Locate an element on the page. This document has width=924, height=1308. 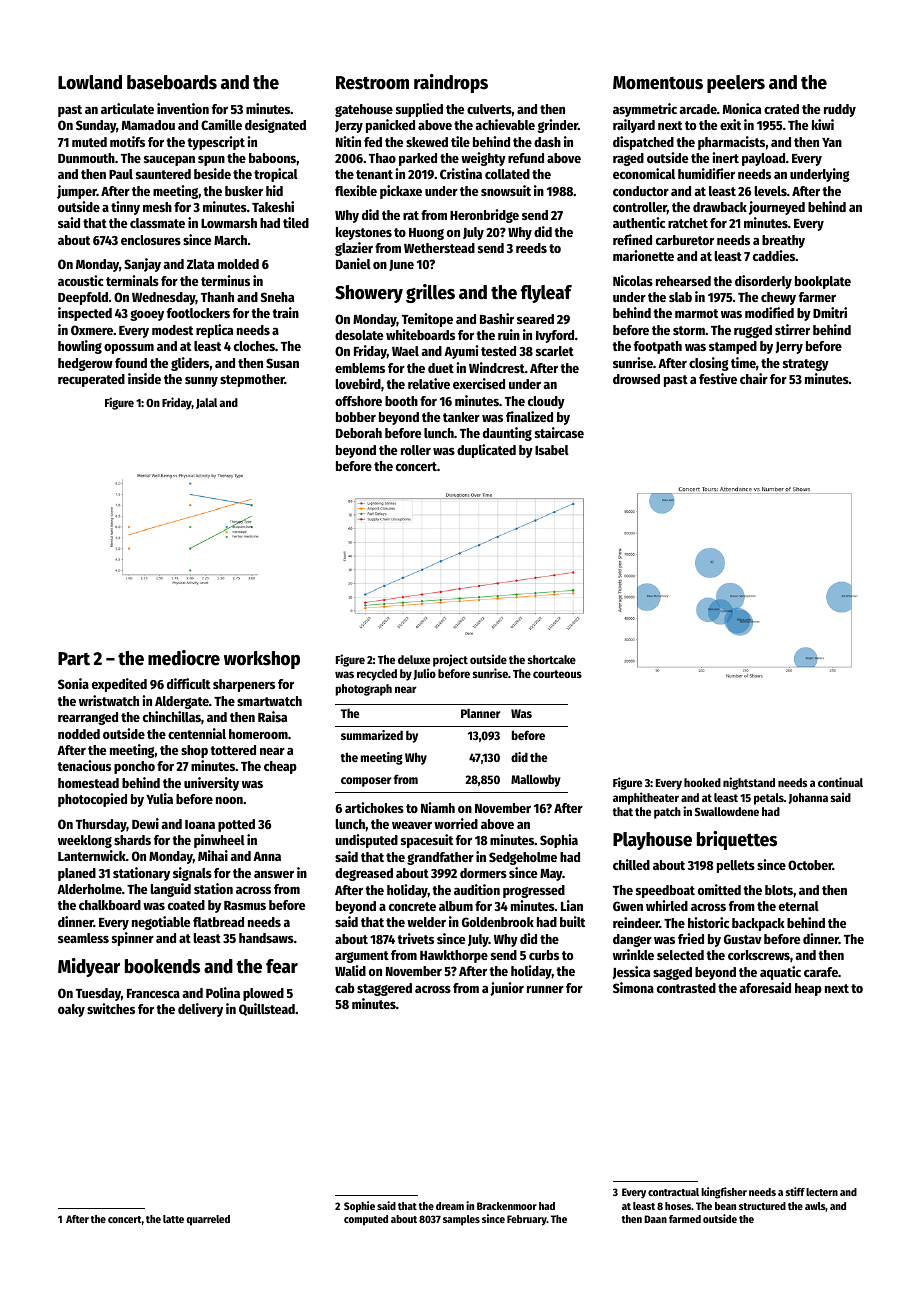
Sophie is located at coordinates (359, 1207).
